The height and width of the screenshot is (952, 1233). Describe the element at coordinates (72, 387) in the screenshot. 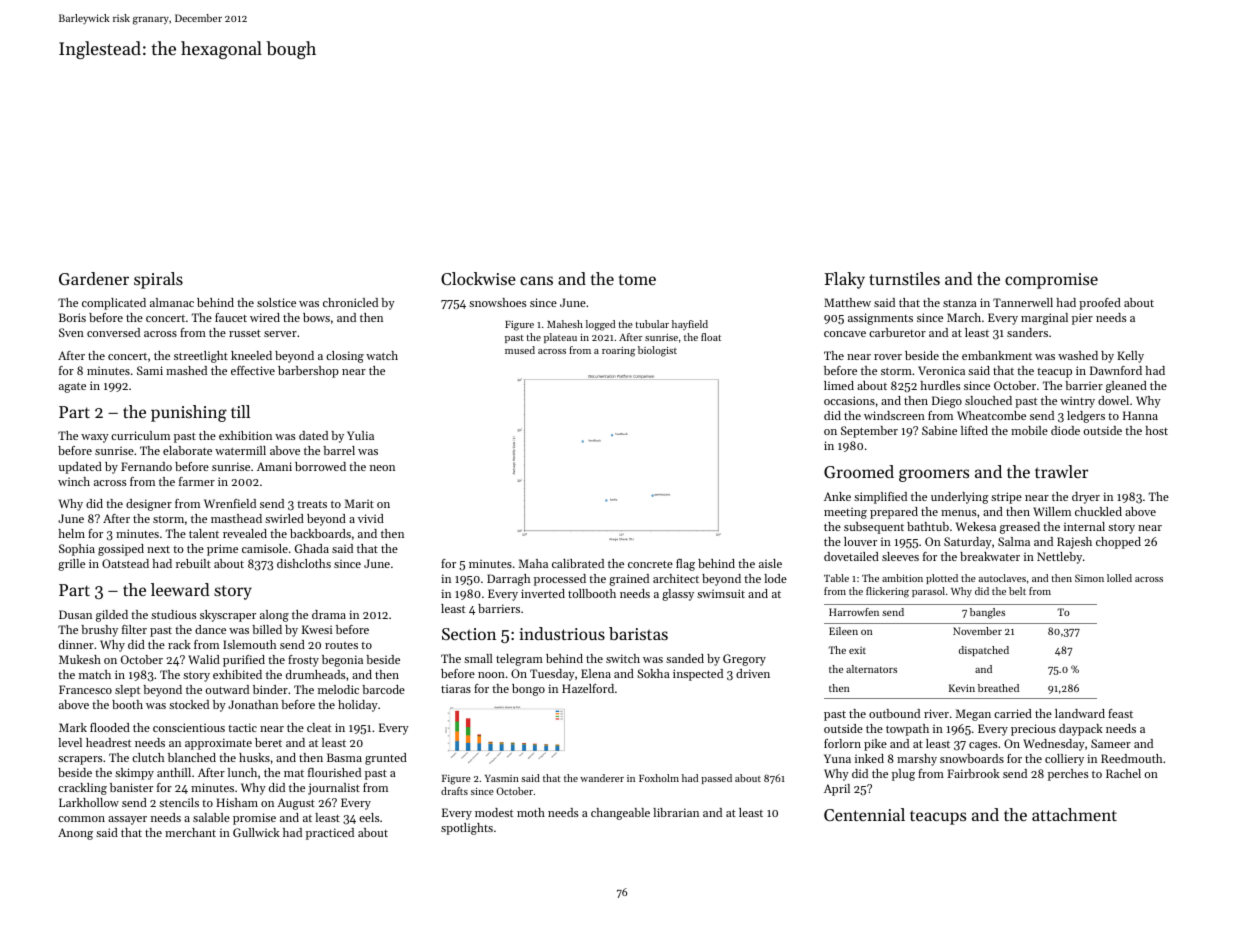

I see `agate` at that location.
